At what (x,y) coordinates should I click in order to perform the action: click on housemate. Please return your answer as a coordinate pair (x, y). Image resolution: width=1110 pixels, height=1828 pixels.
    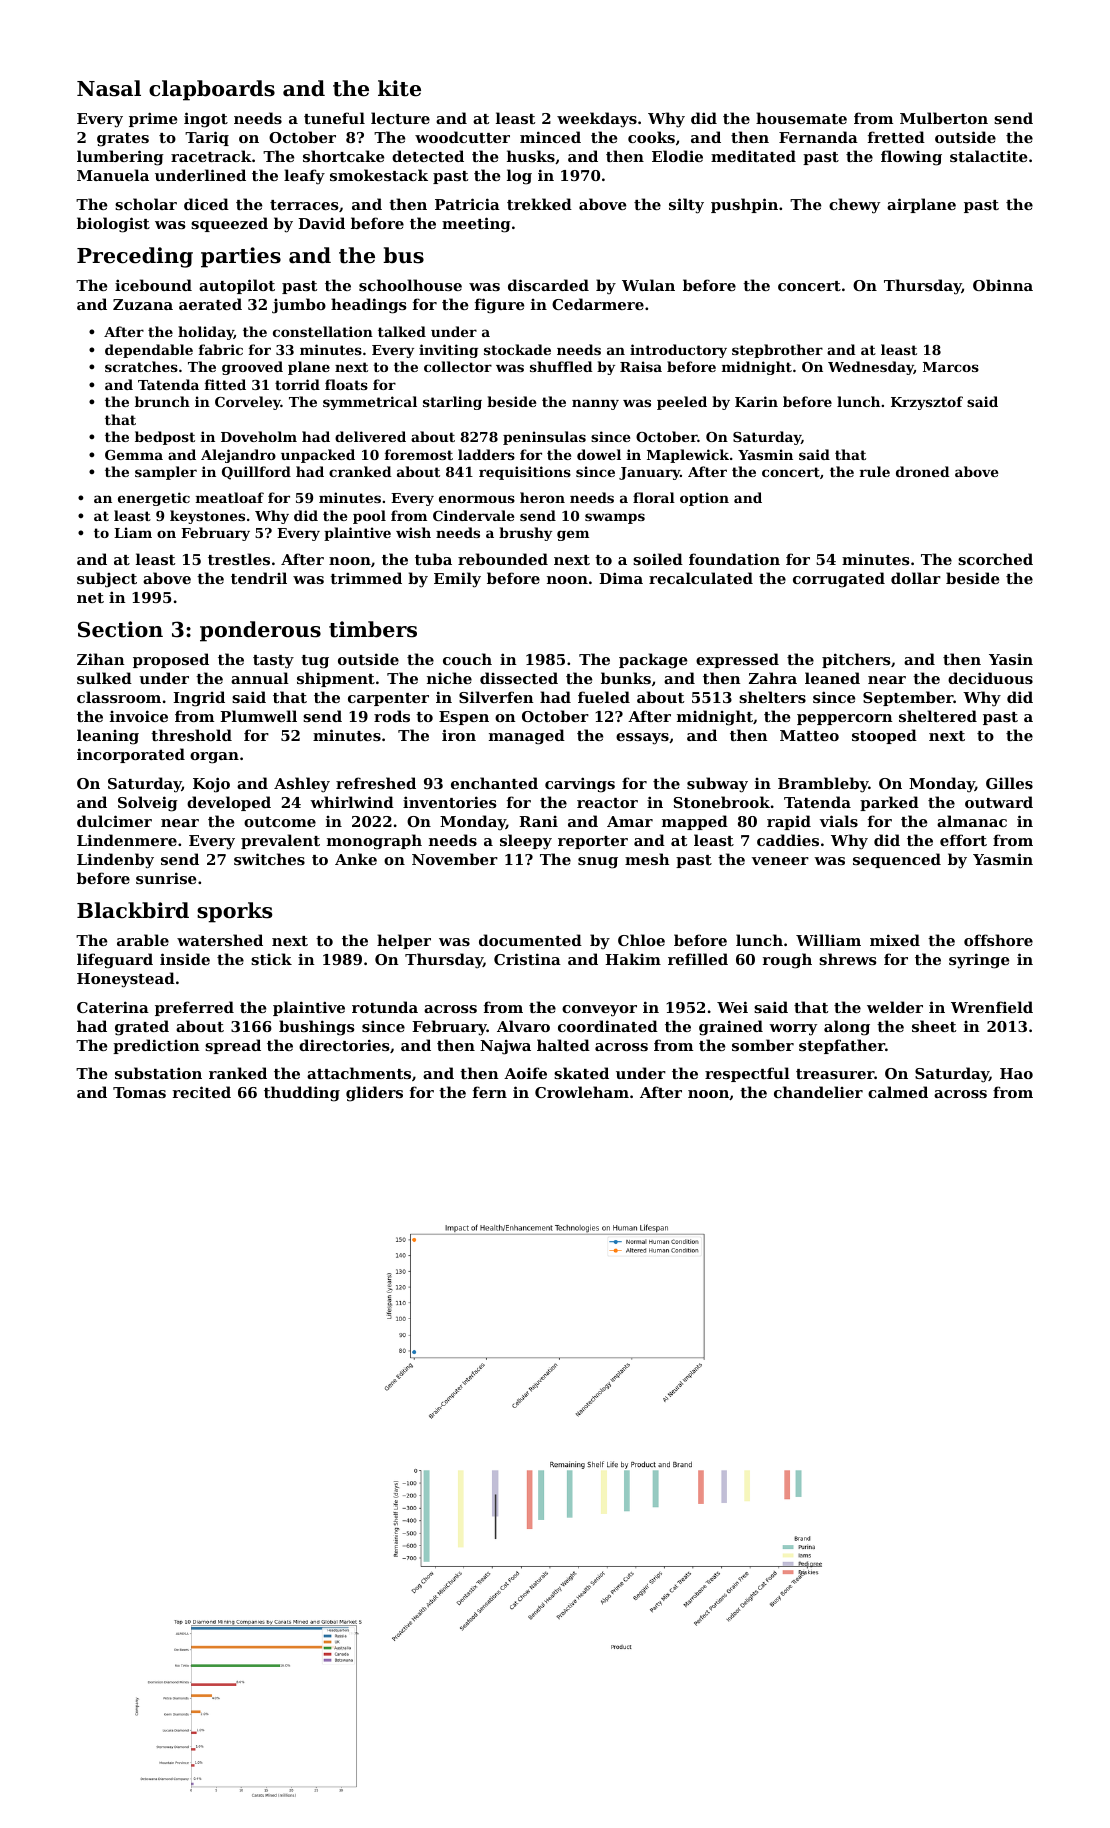
    Looking at the image, I should click on (801, 118).
